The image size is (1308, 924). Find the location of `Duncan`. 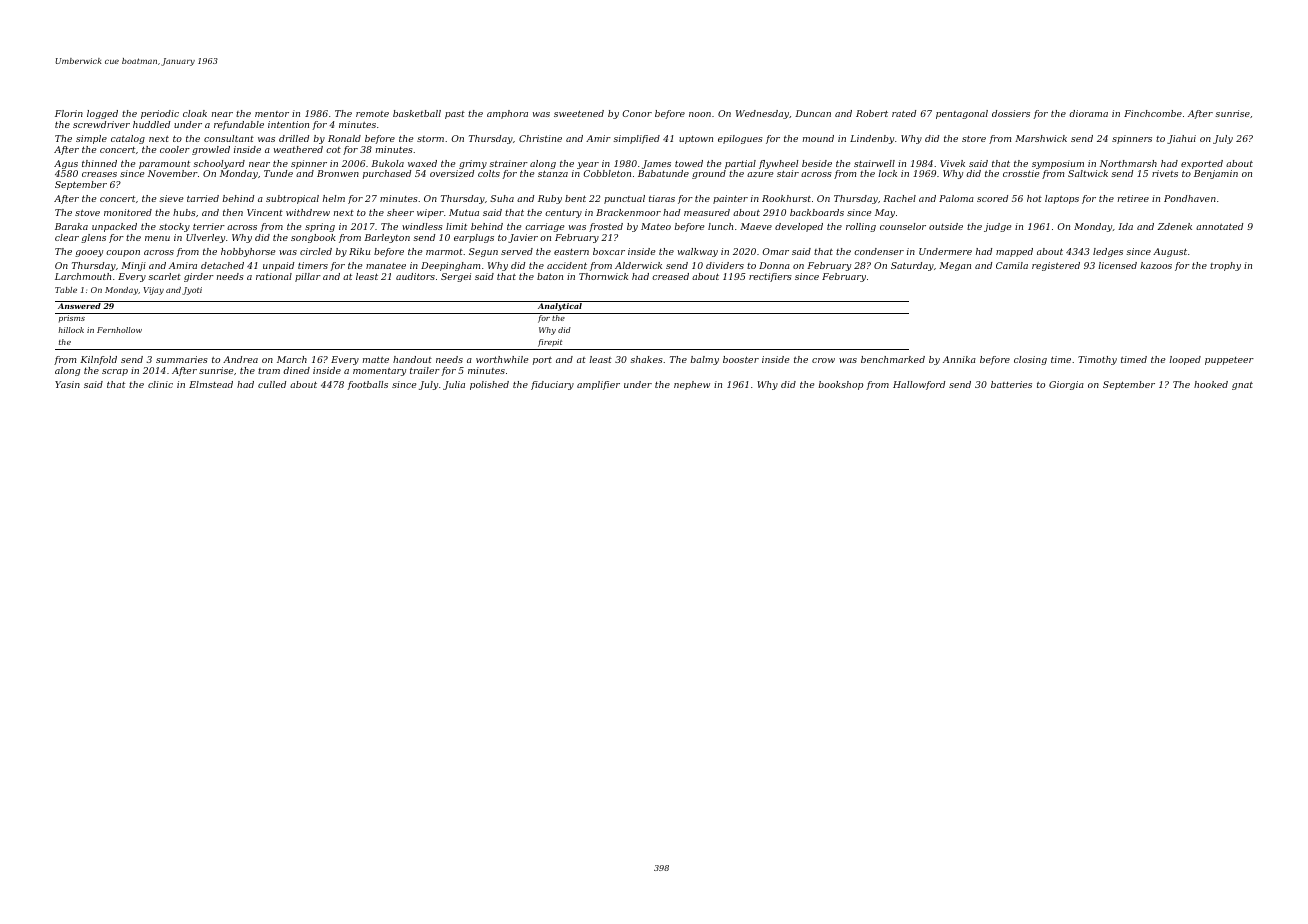

Duncan is located at coordinates (813, 113).
